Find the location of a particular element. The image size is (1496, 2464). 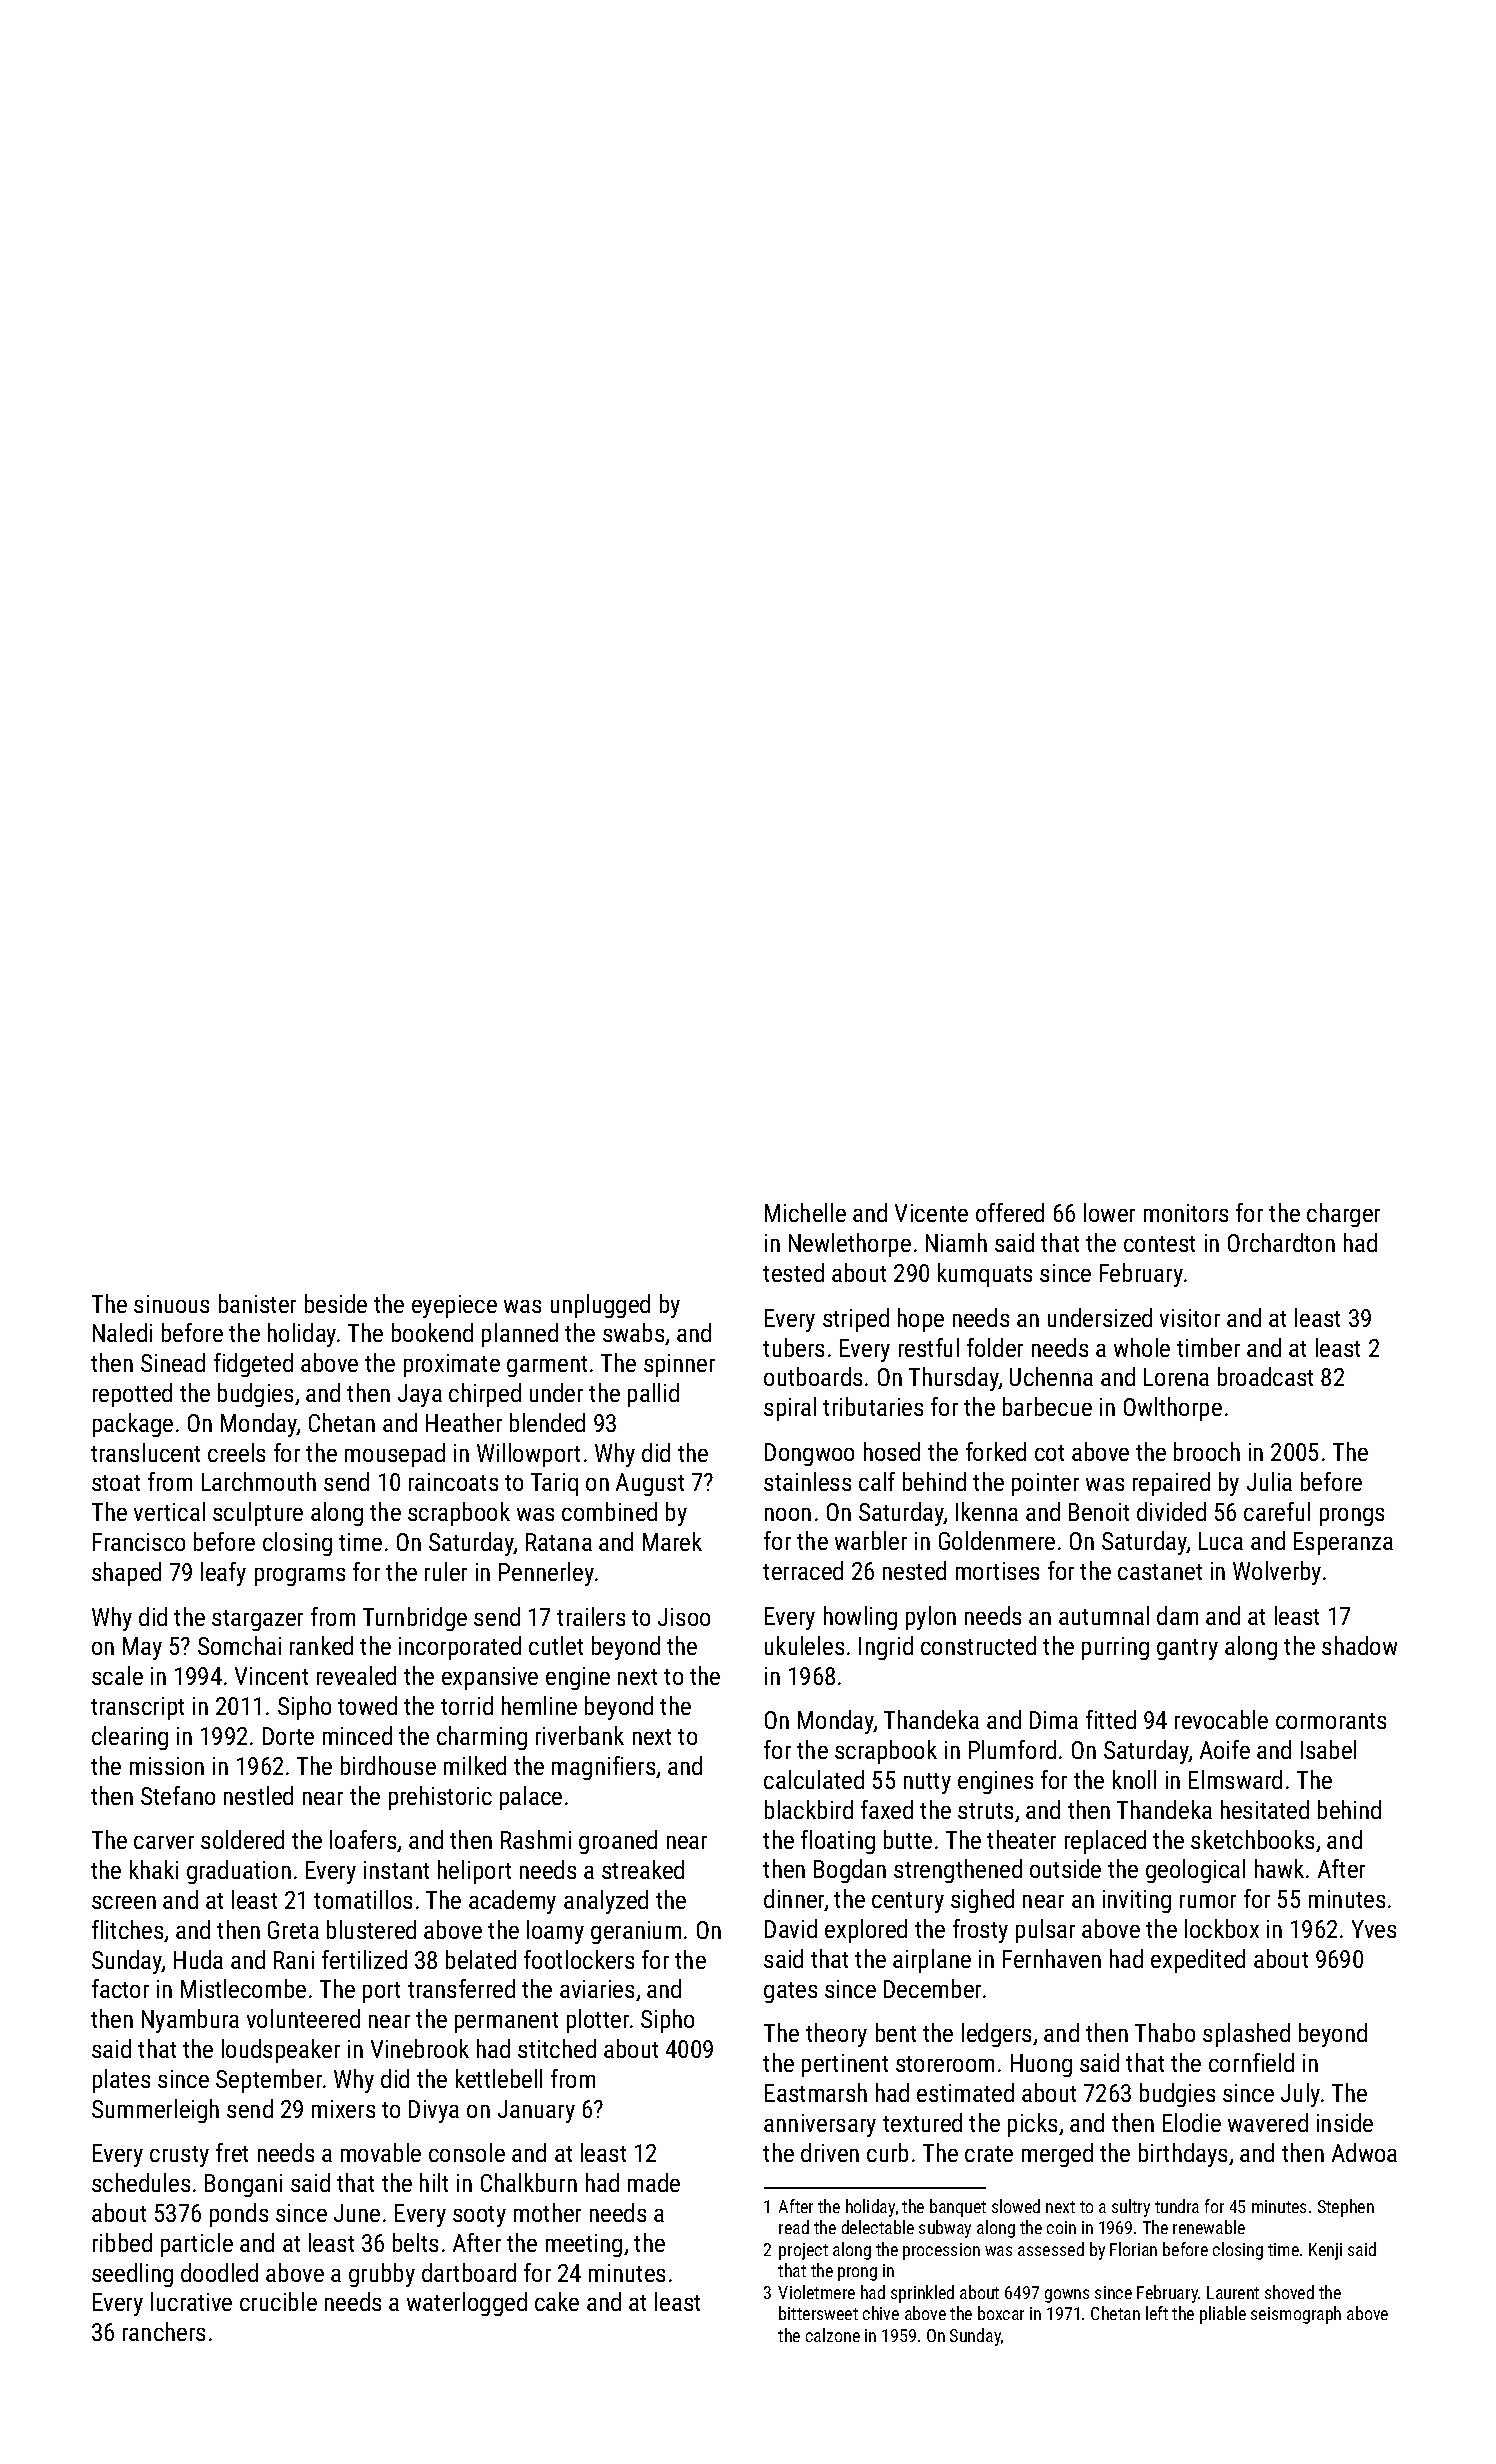

renewable is located at coordinates (1209, 2227).
